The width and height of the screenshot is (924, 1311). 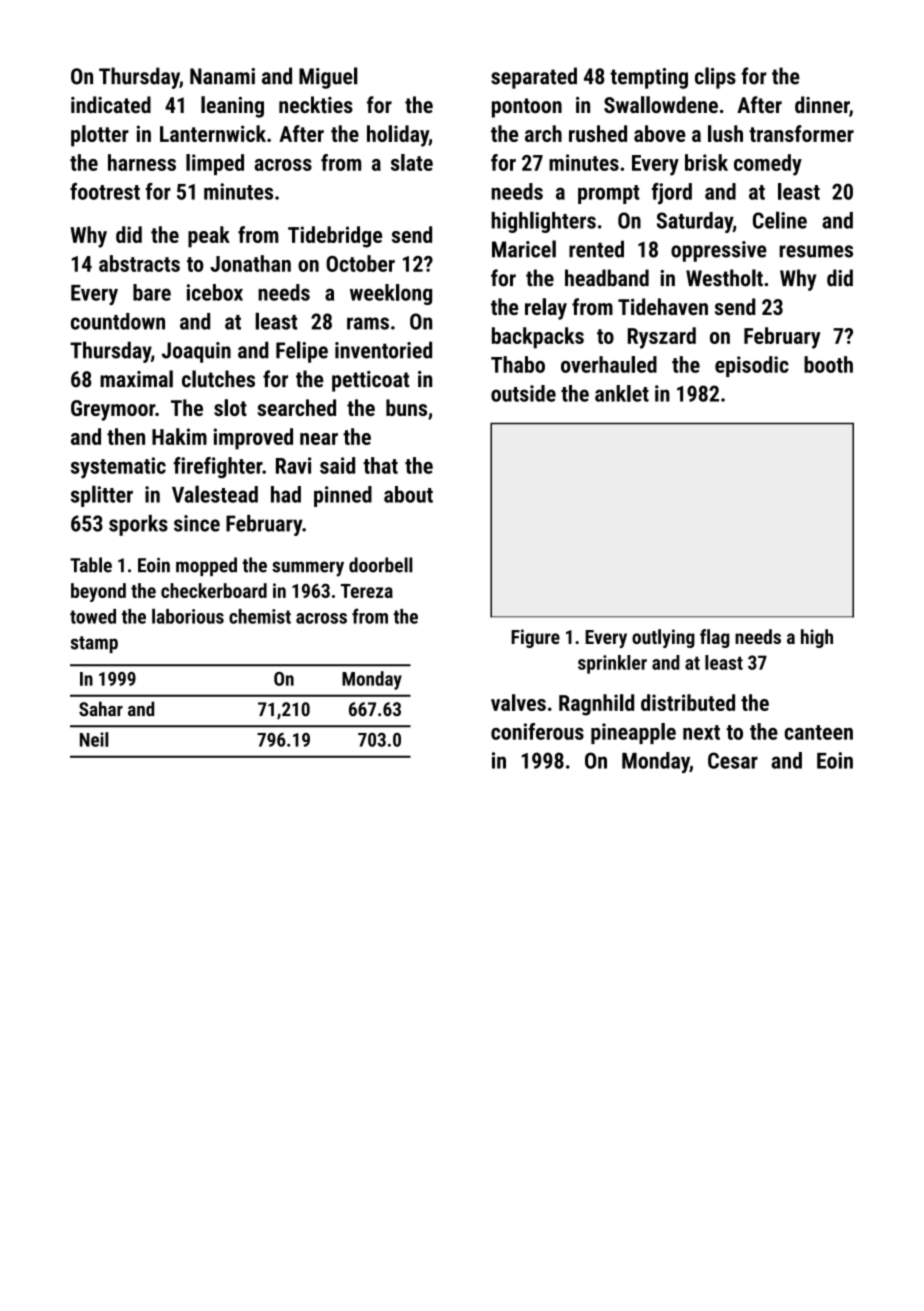 What do you see at coordinates (100, 136) in the screenshot?
I see `plotter` at bounding box center [100, 136].
